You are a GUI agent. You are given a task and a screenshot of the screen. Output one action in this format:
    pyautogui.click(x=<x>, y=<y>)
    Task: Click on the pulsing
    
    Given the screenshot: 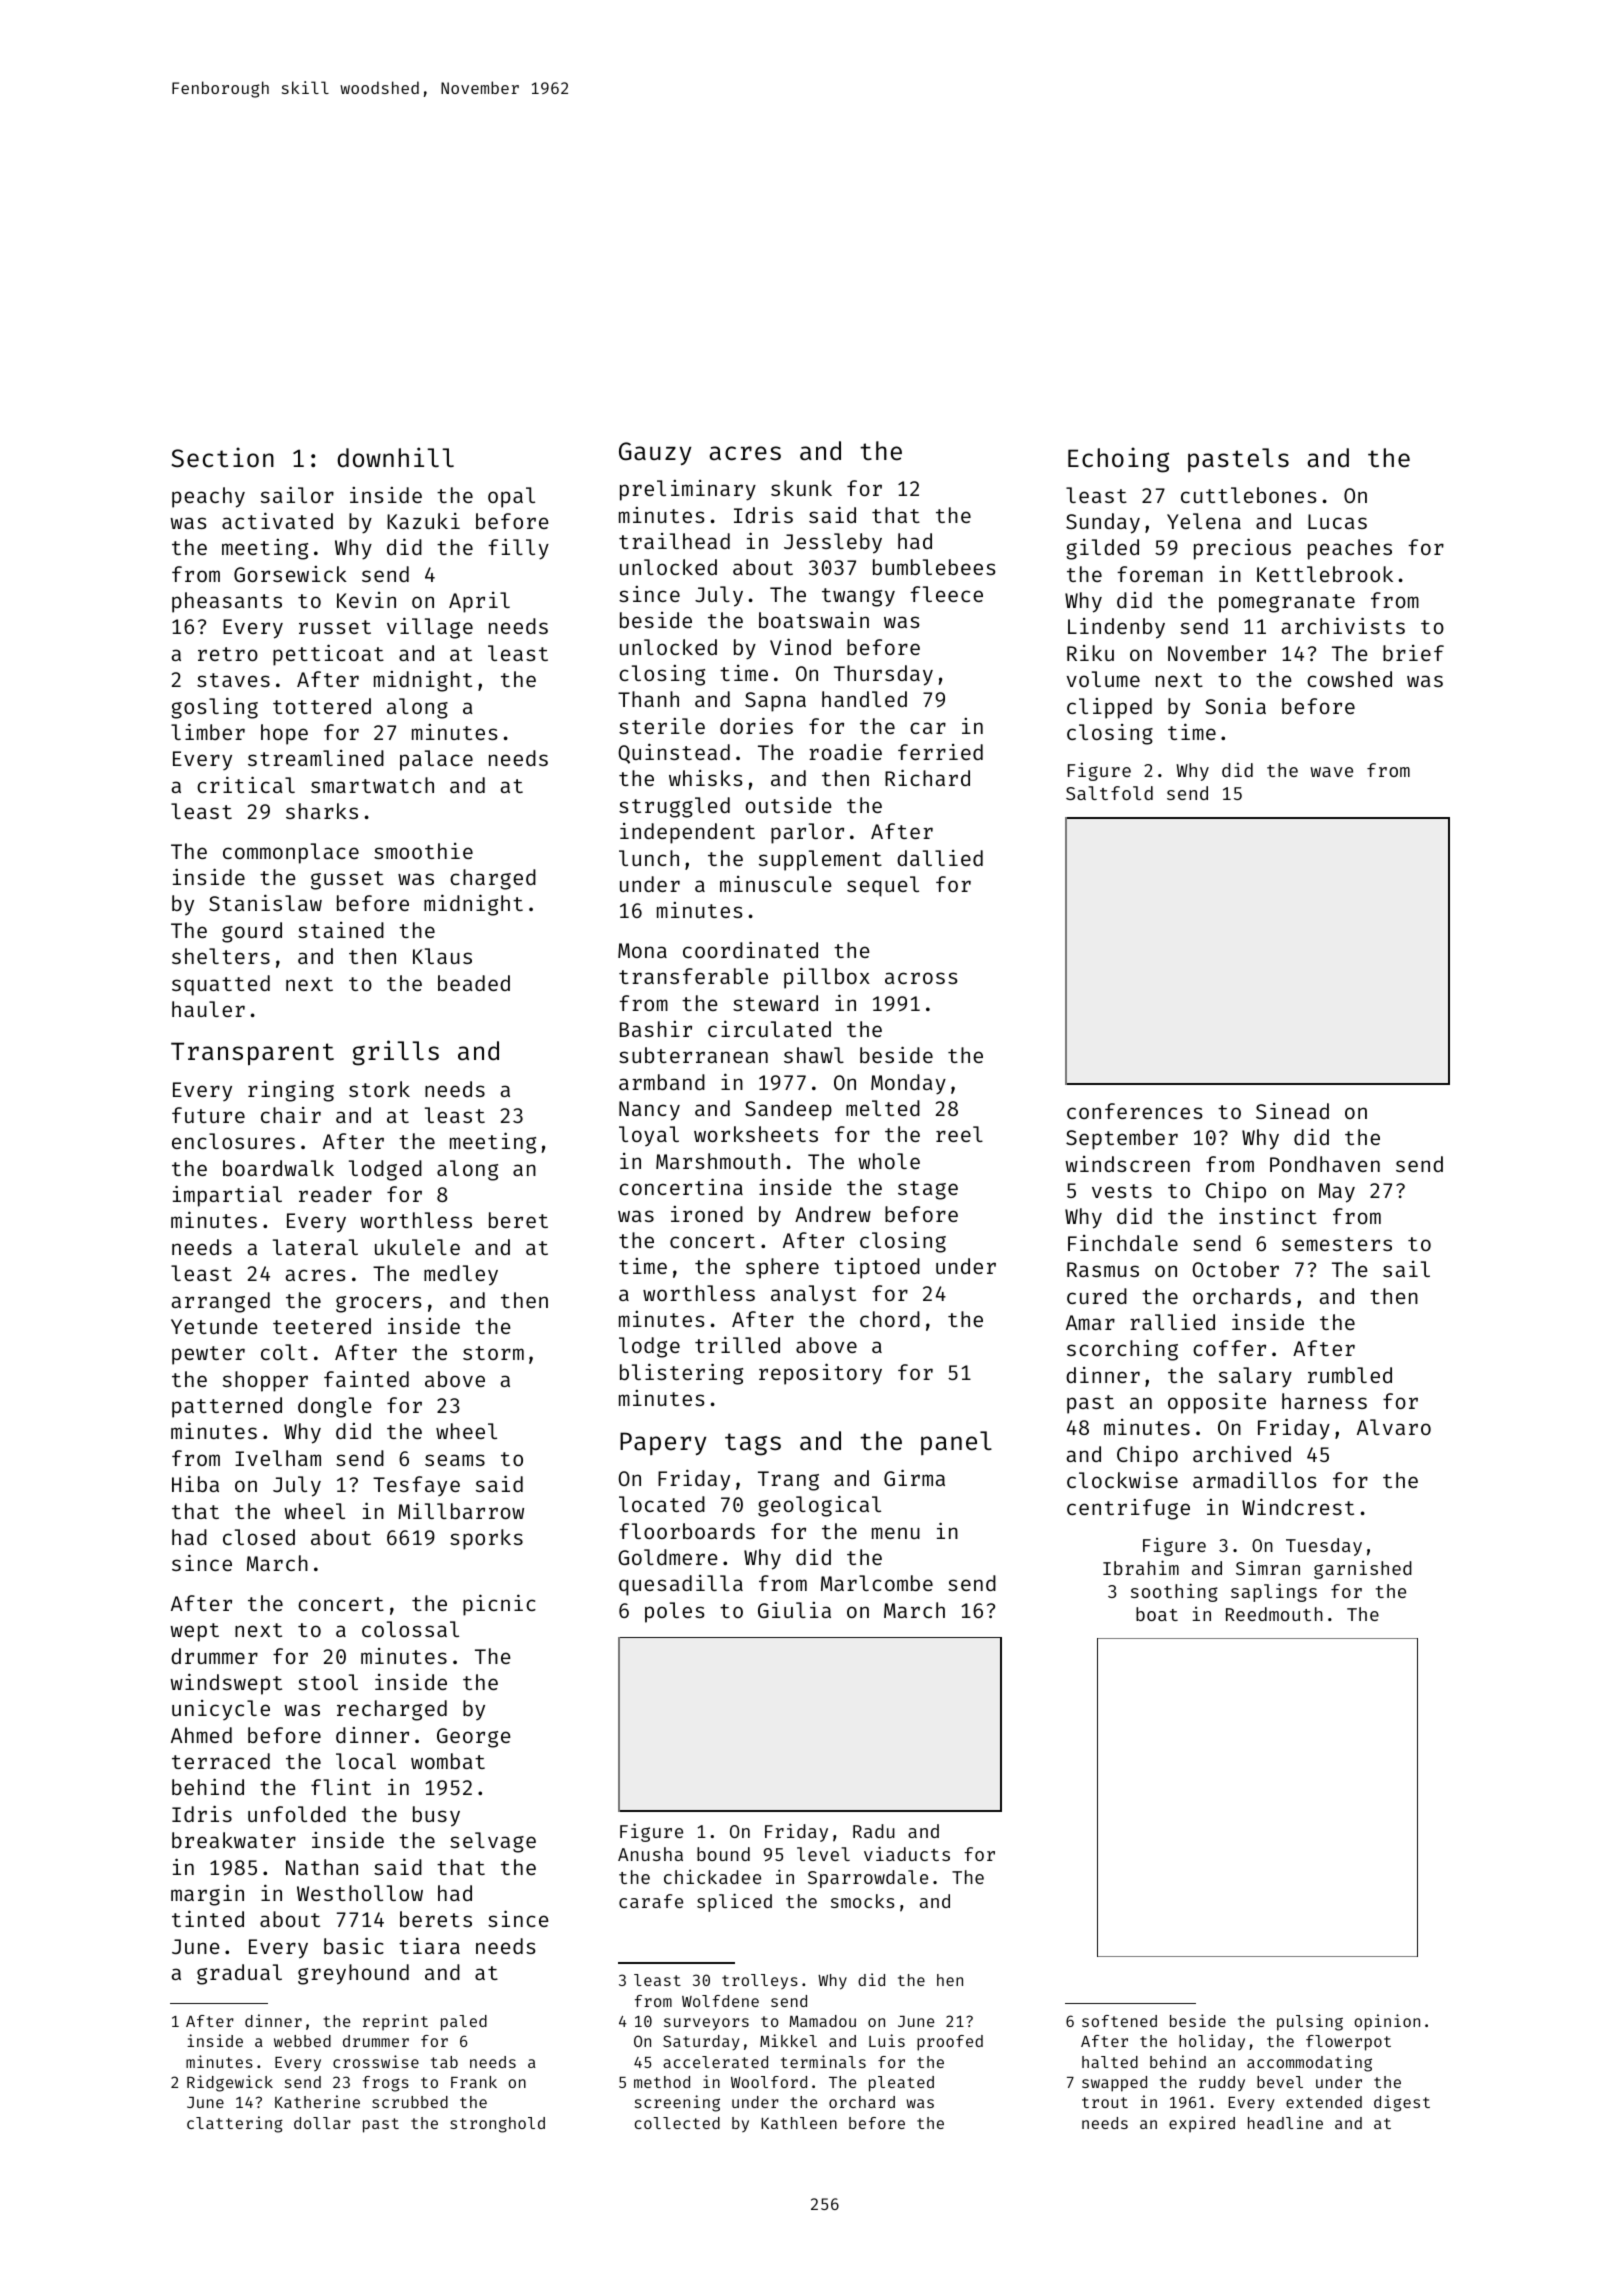 What is the action you would take?
    pyautogui.click(x=1310, y=2022)
